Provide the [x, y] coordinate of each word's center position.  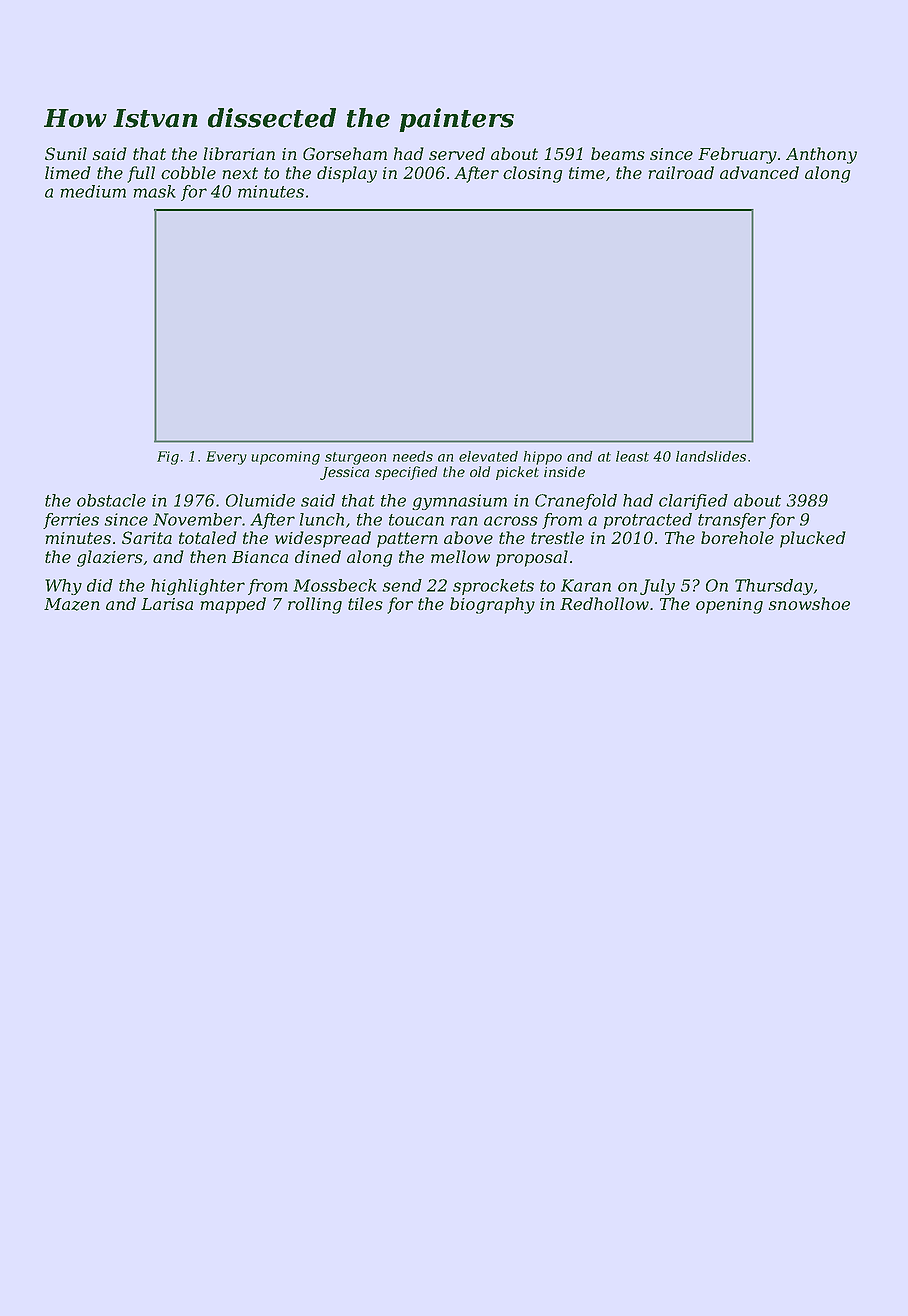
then [208, 556]
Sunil [66, 153]
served [457, 153]
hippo [543, 458]
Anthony [821, 155]
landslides [711, 456]
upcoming [285, 458]
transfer [732, 521]
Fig [168, 458]
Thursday [774, 587]
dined [318, 556]
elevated [488, 456]
